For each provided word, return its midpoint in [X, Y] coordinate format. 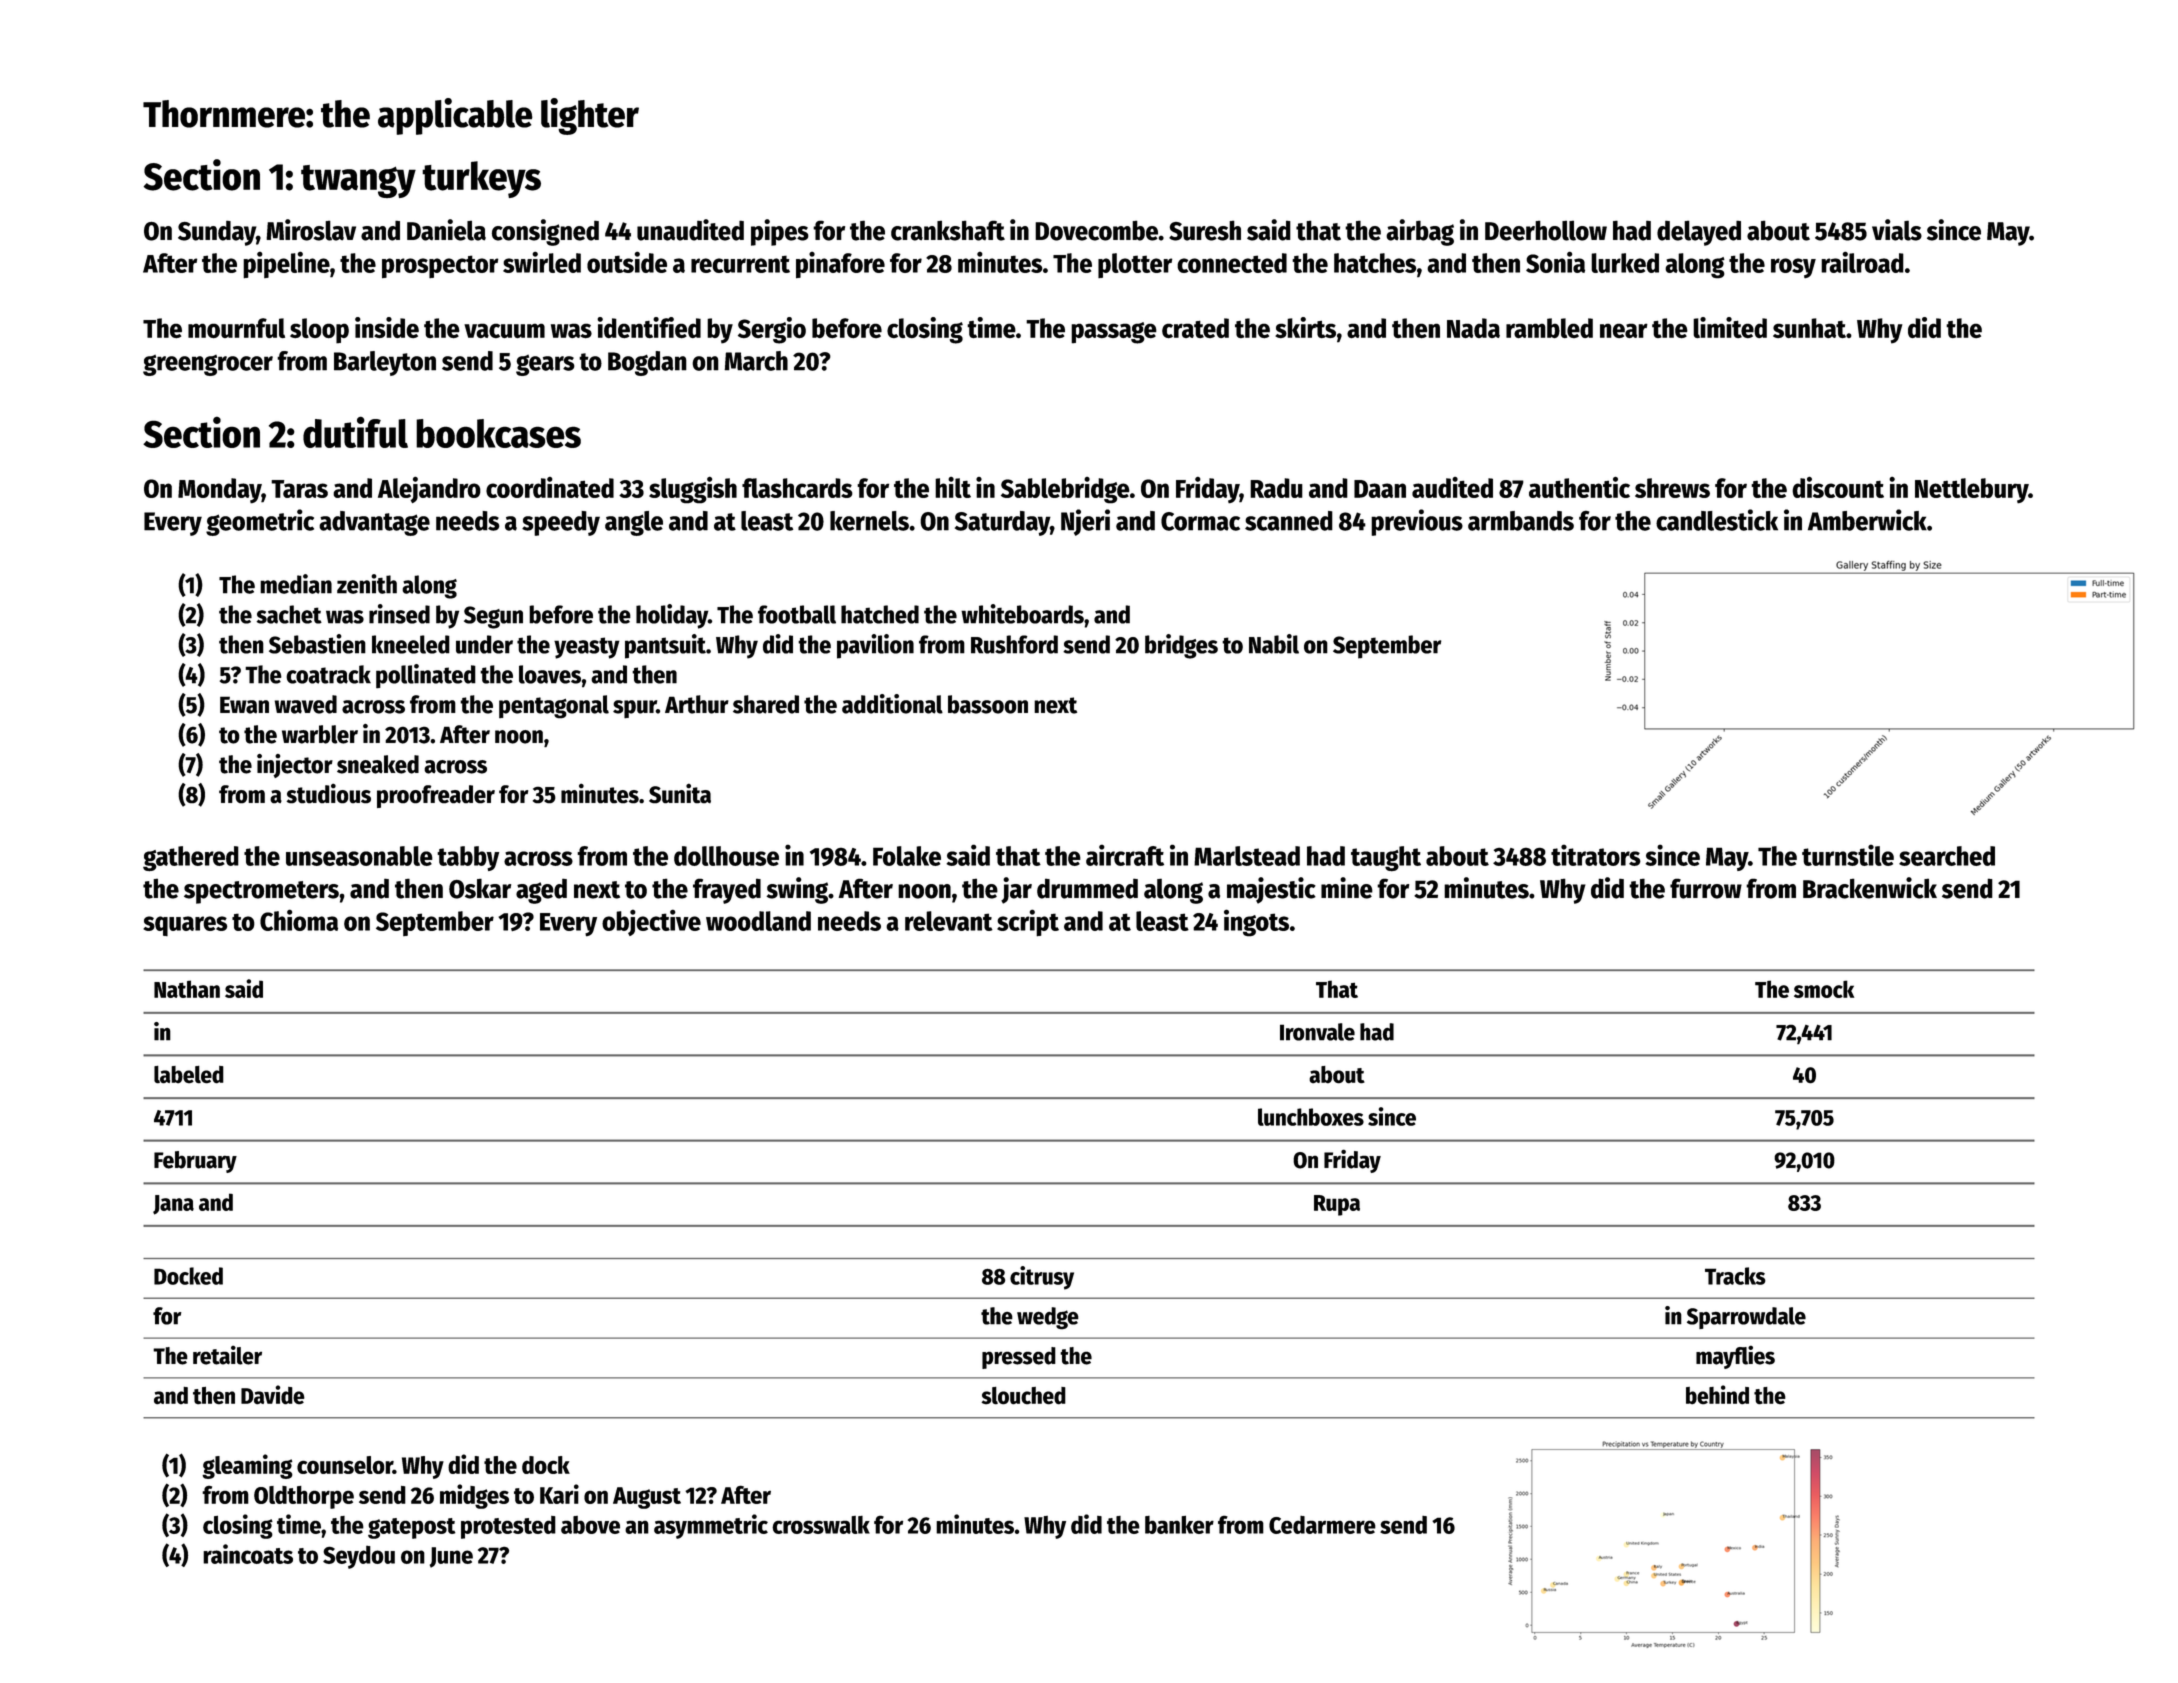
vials [1897, 230]
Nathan [187, 989]
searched [1947, 856]
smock [1824, 989]
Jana [173, 1205]
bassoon [988, 704]
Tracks [1735, 1276]
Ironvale [1317, 1032]
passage [1114, 333]
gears [545, 365]
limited [1730, 327]
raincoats [248, 1554]
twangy [358, 181]
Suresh [1205, 230]
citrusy [1042, 1278]
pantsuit [665, 646]
